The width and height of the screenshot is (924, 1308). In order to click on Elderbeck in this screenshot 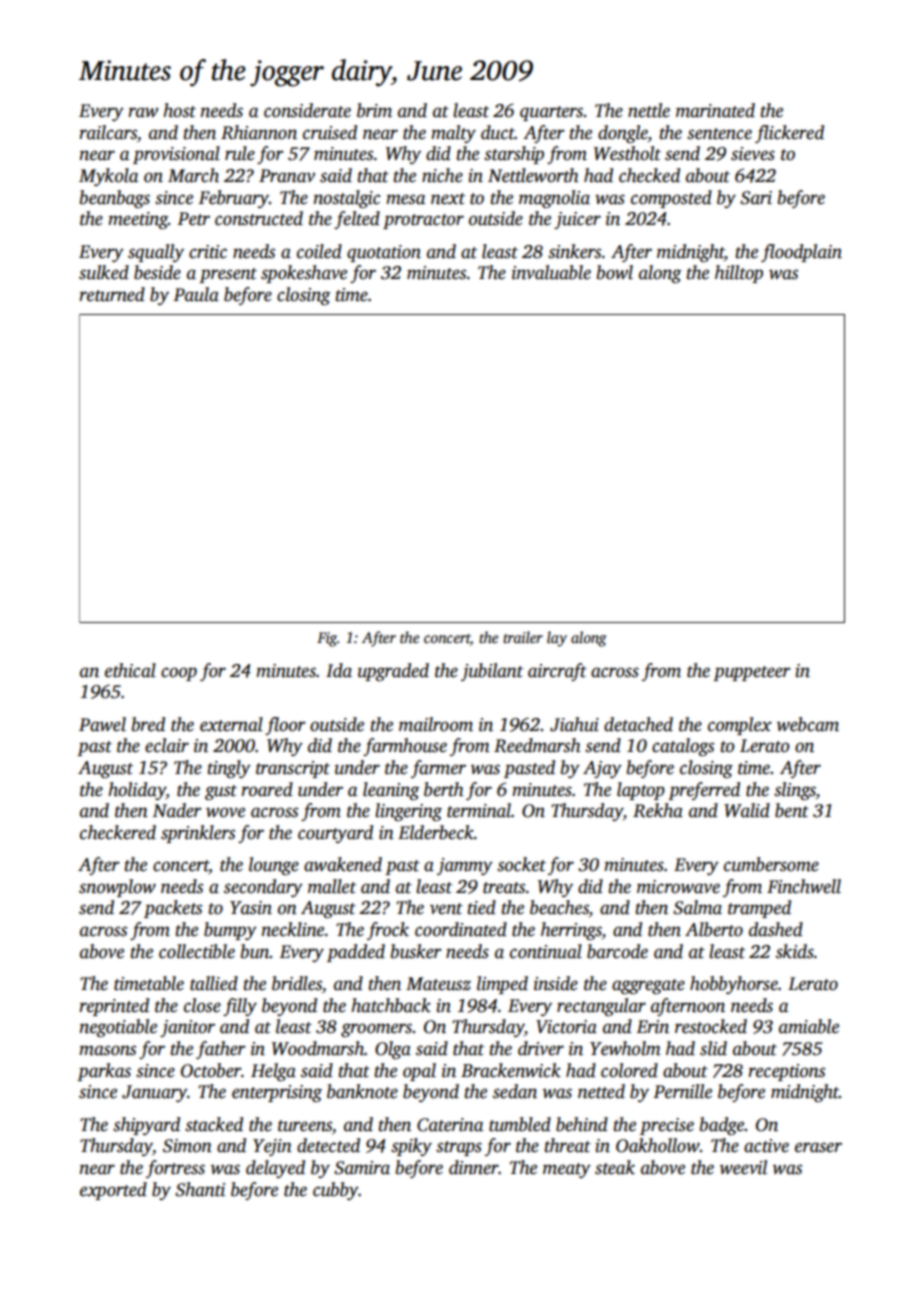, I will do `click(436, 832)`.
